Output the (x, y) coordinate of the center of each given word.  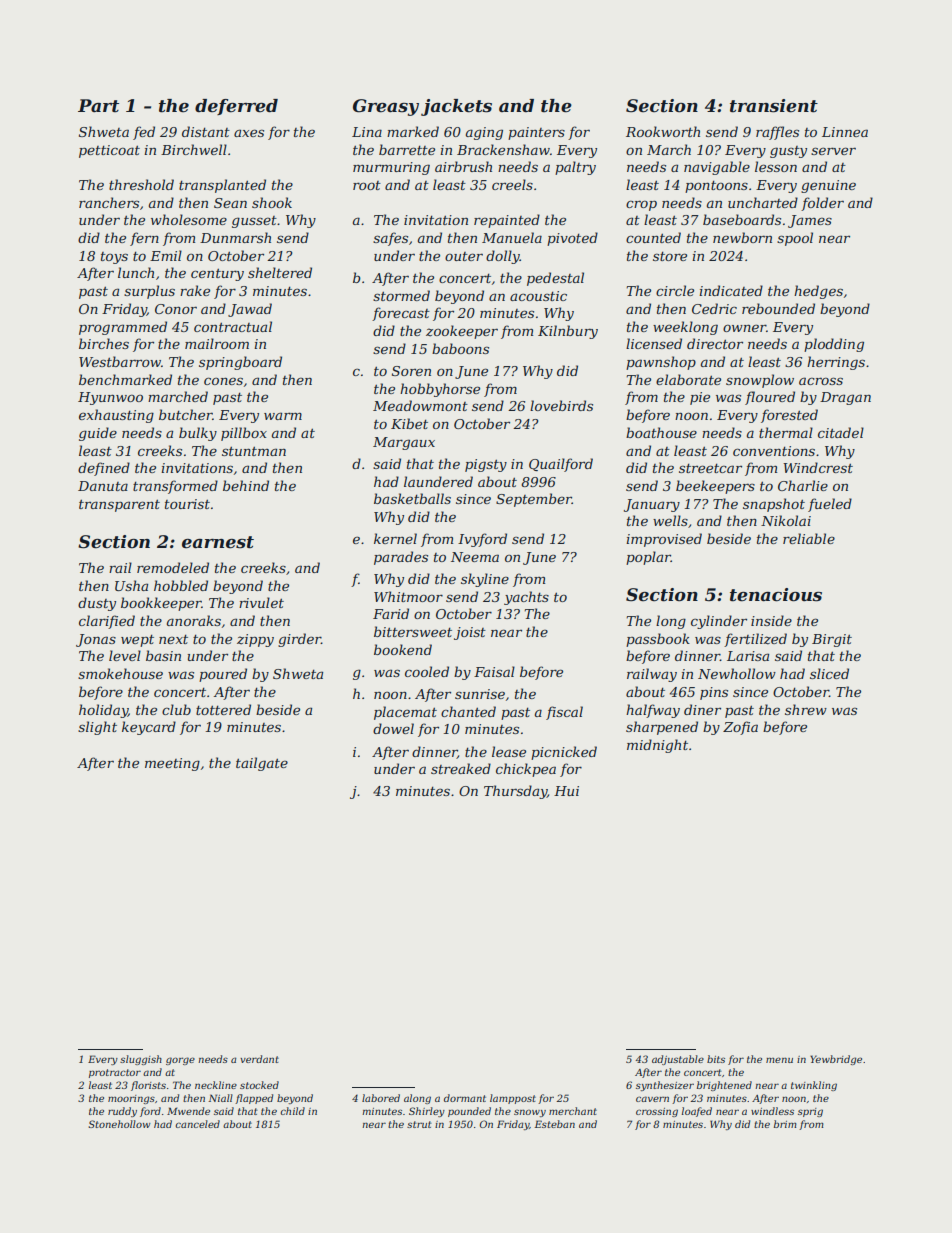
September (534, 500)
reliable (809, 538)
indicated (731, 290)
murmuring (391, 168)
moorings (131, 1099)
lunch (136, 272)
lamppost (513, 1099)
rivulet (261, 602)
